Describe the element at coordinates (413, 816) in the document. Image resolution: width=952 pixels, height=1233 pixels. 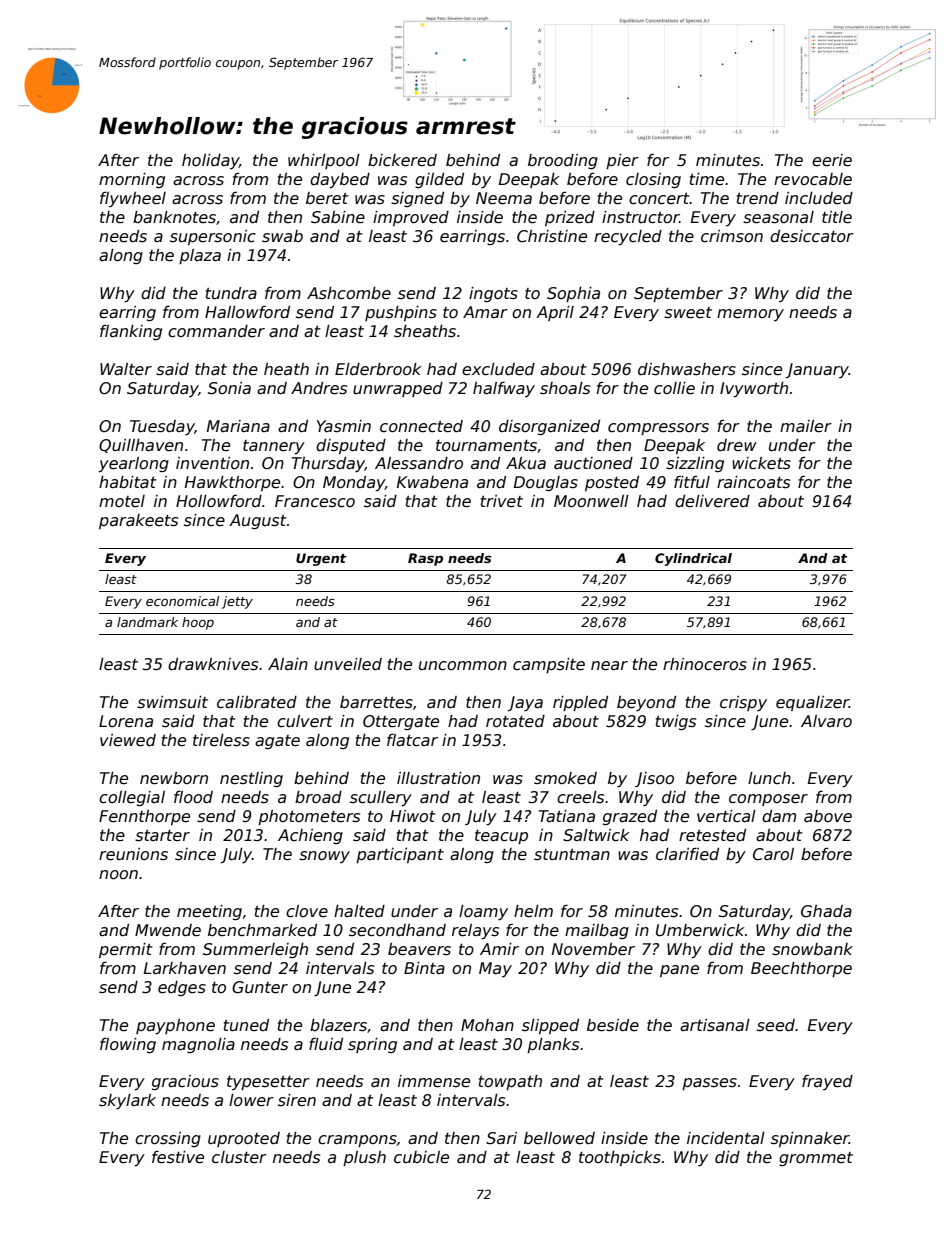
I see `Hiwot` at that location.
